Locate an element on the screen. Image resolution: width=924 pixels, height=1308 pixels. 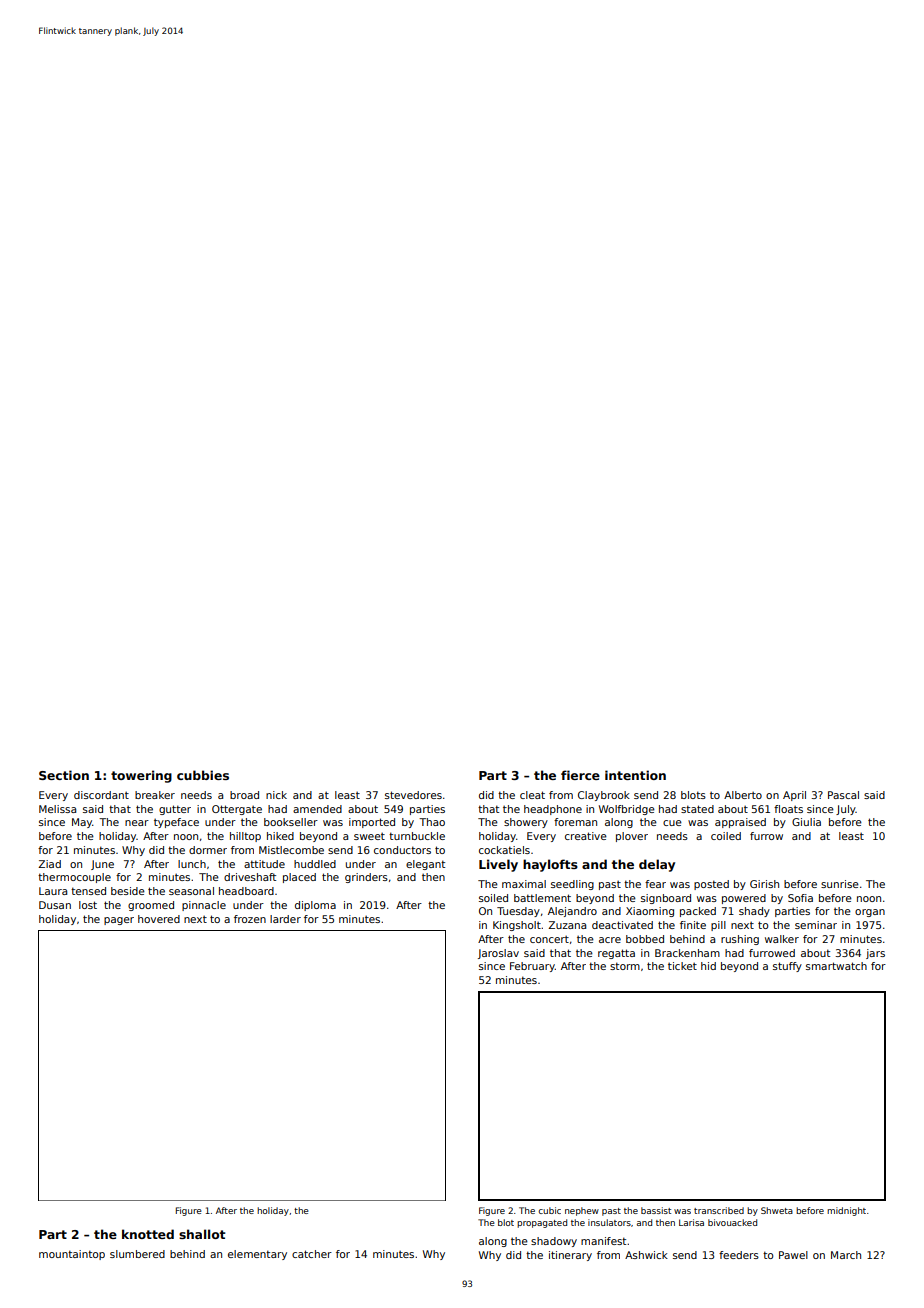
shallot is located at coordinates (202, 1234).
